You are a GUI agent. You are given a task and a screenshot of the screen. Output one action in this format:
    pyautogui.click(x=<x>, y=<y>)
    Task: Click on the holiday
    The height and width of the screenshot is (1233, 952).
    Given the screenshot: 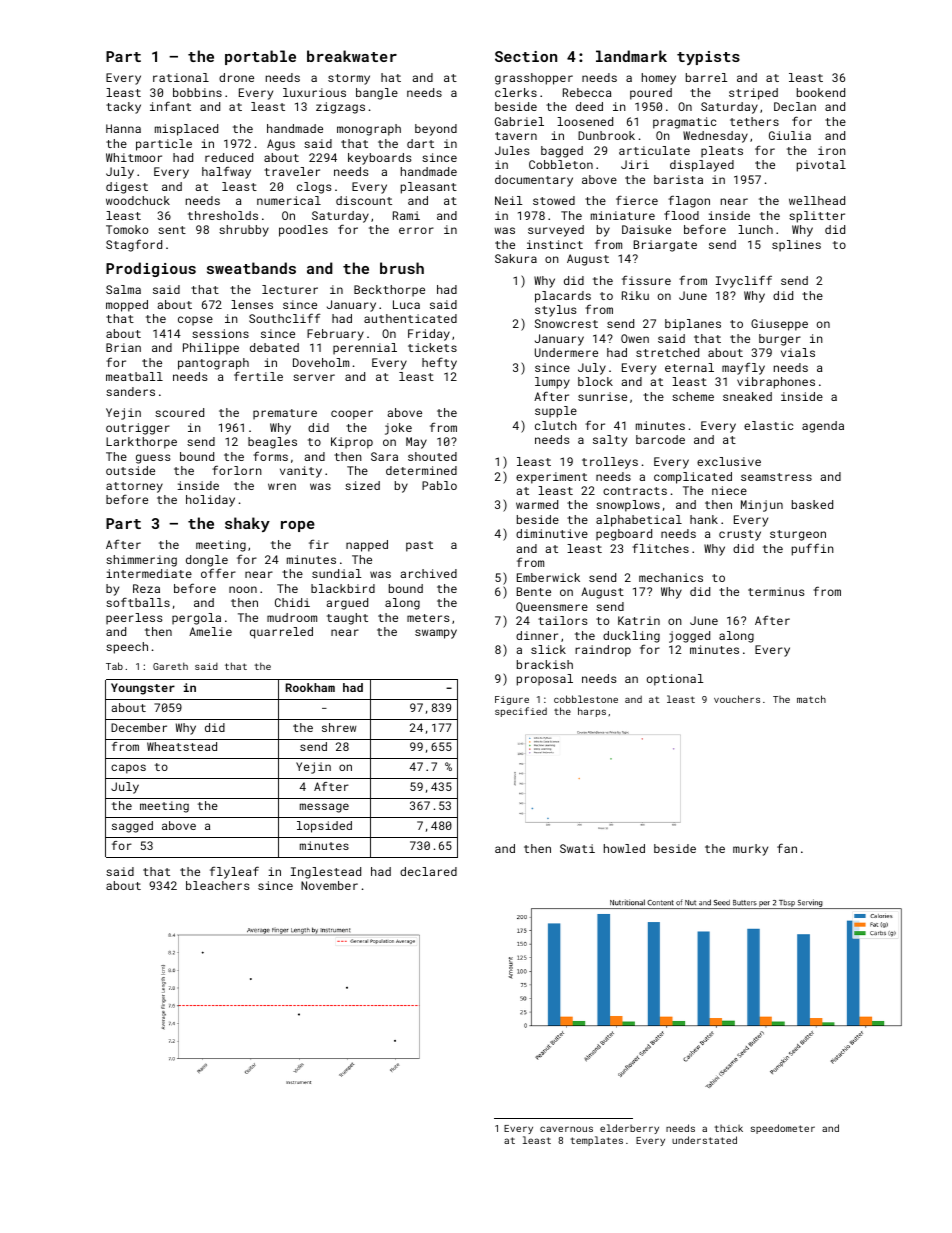 What is the action you would take?
    pyautogui.click(x=210, y=501)
